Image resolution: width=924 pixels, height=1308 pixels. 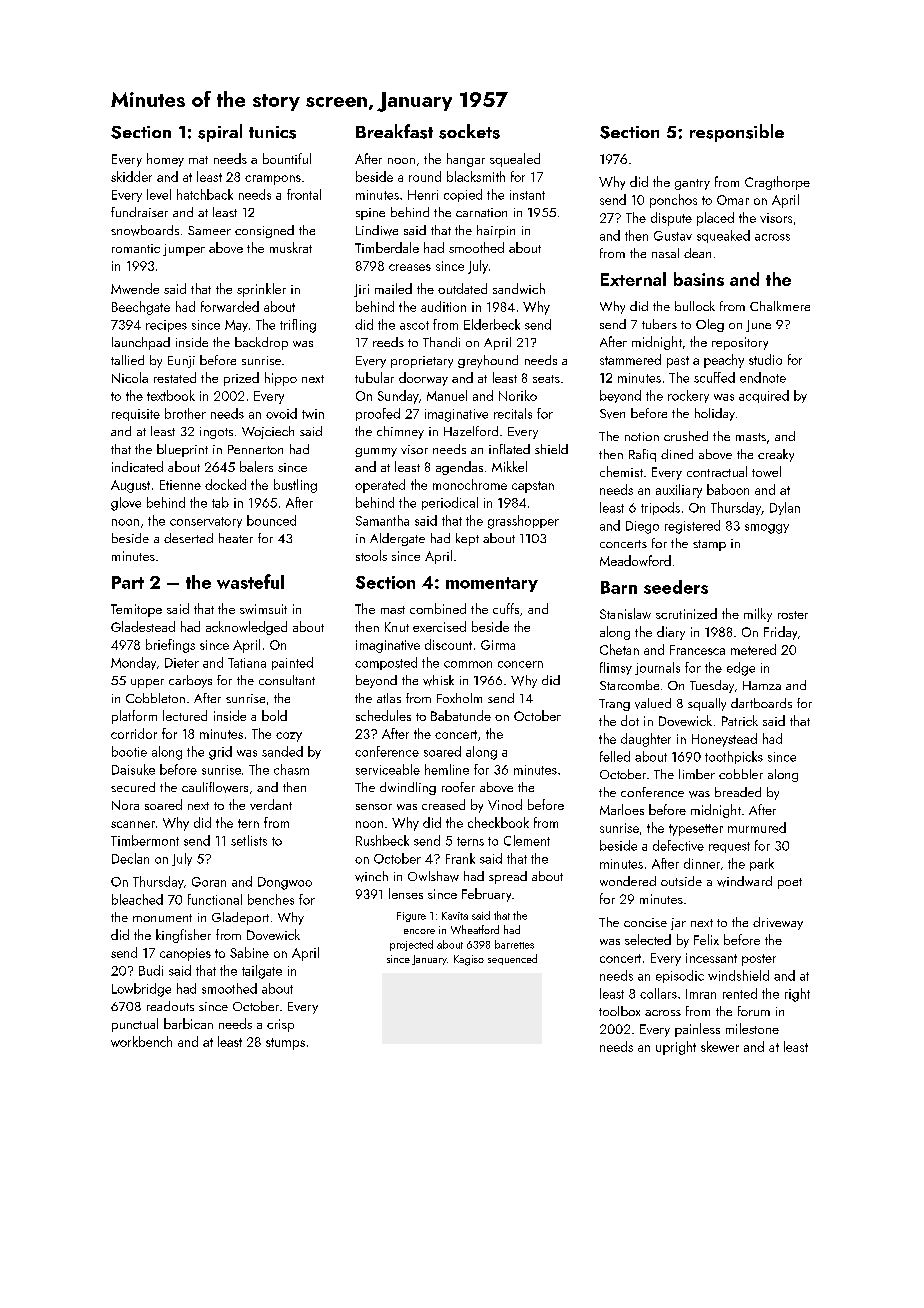 I want to click on holiday, so click(x=715, y=414).
